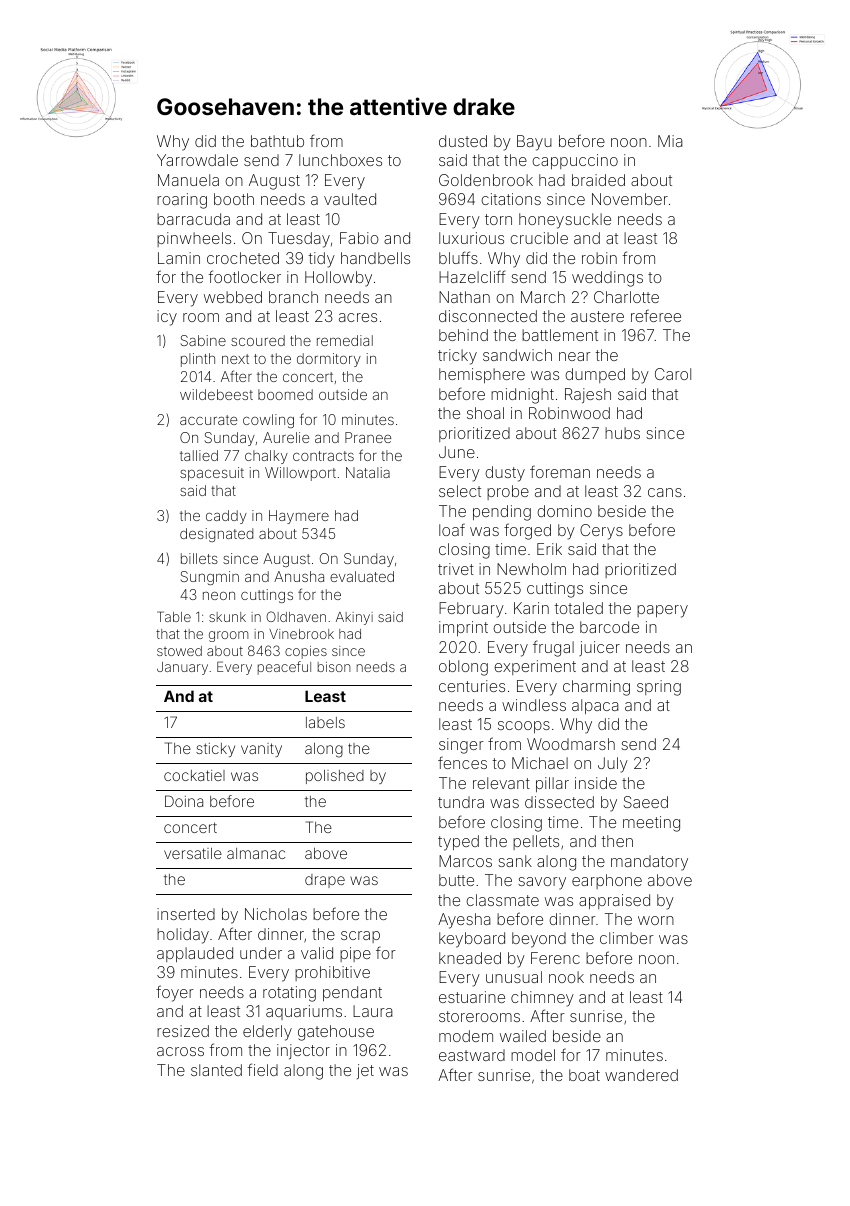 The image size is (850, 1206). What do you see at coordinates (355, 954) in the document?
I see `pipe` at bounding box center [355, 954].
